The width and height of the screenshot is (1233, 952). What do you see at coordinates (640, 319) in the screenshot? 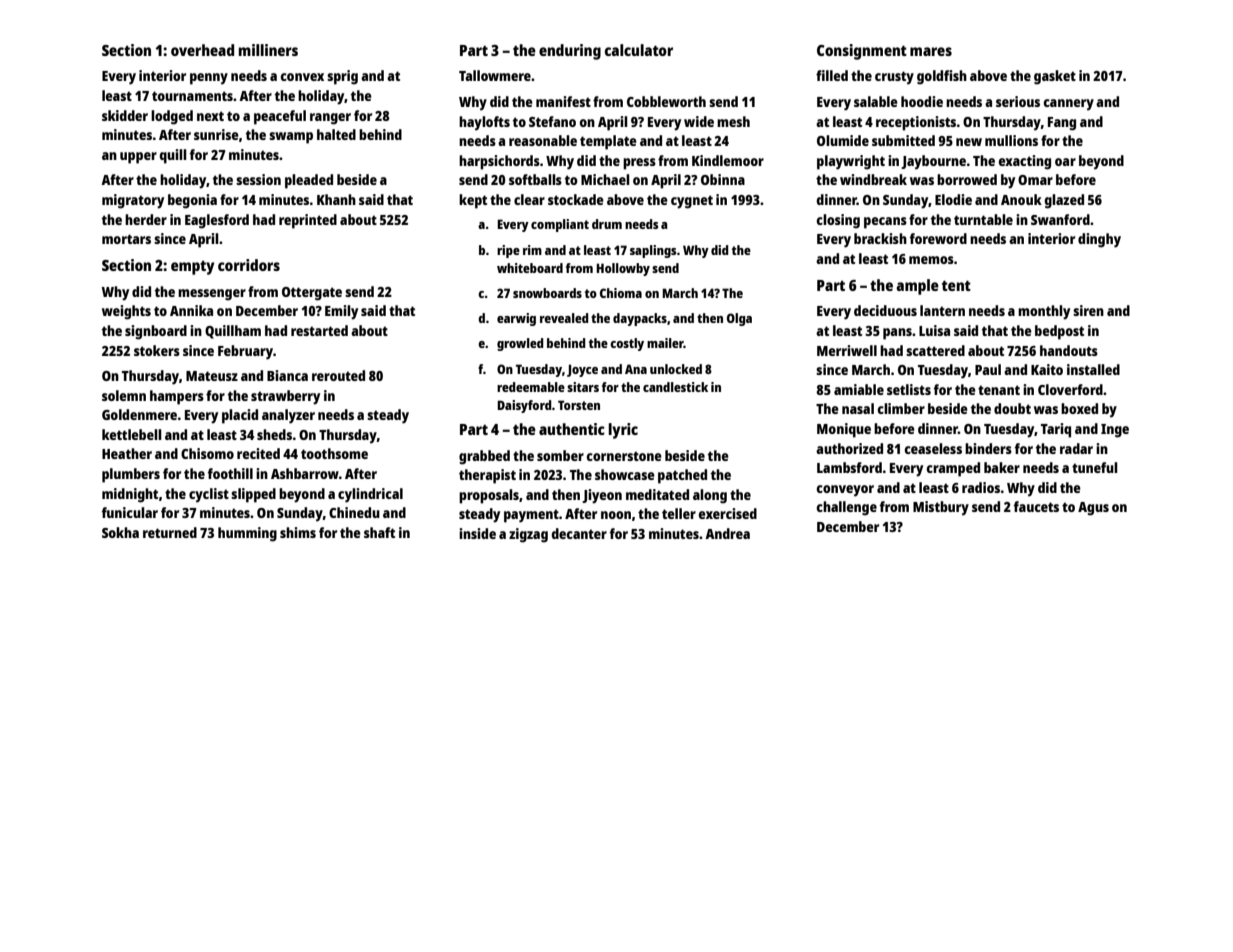
I see `daypacks` at bounding box center [640, 319].
